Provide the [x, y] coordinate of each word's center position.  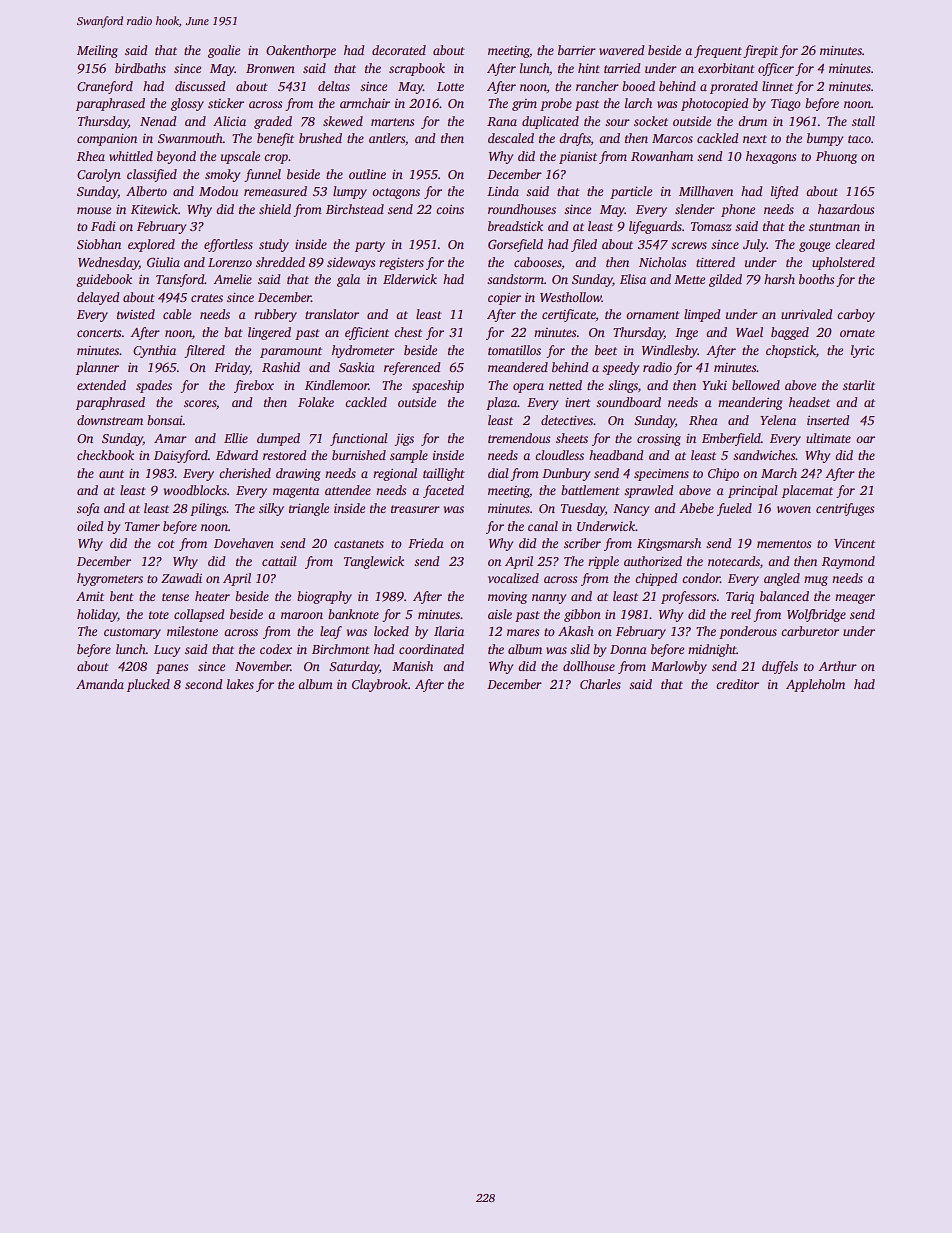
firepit [760, 51]
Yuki [714, 385]
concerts [99, 333]
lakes [240, 684]
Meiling [97, 51]
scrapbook [417, 69]
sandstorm [515, 279]
